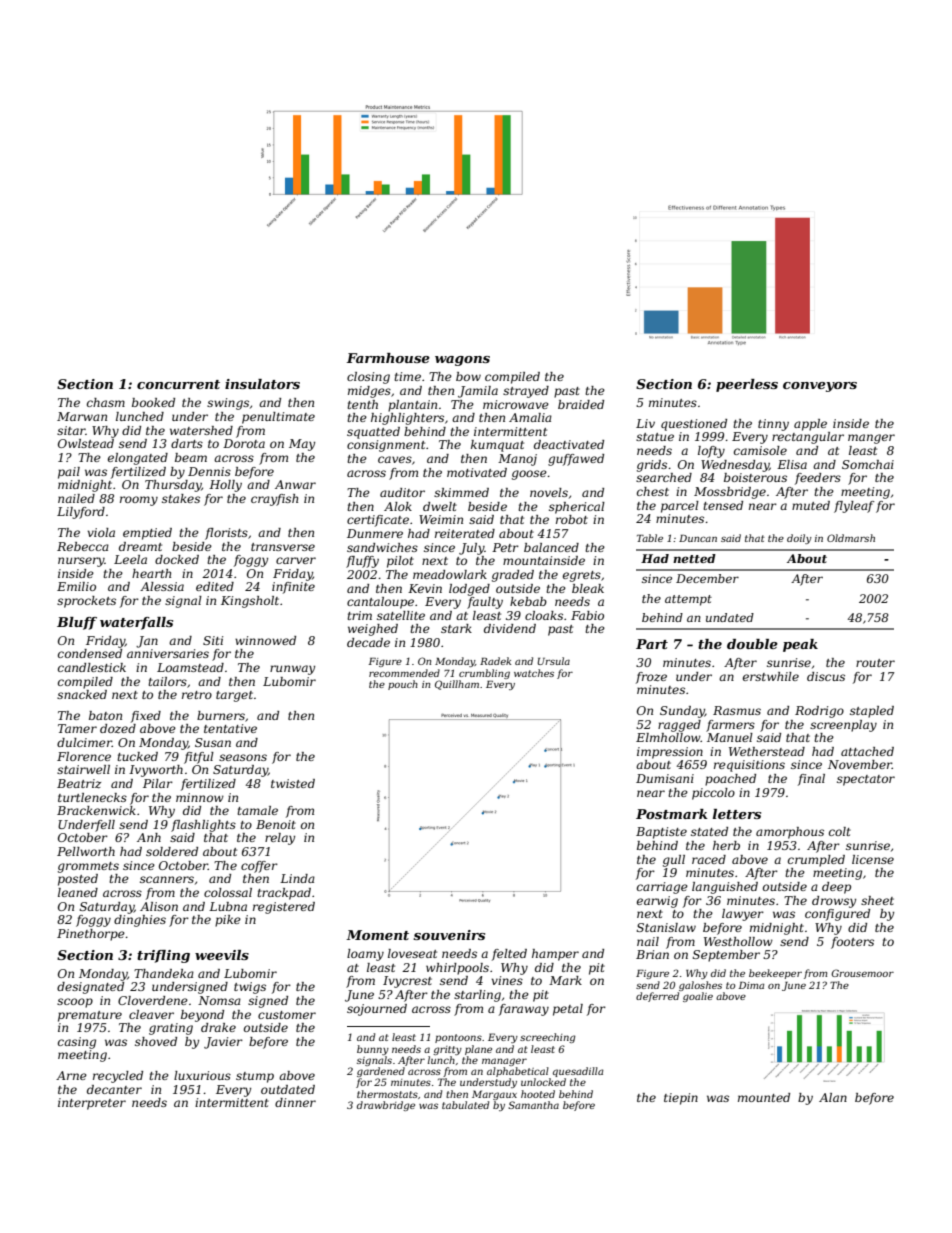 This screenshot has width=952, height=1233. I want to click on scoop, so click(75, 1003).
